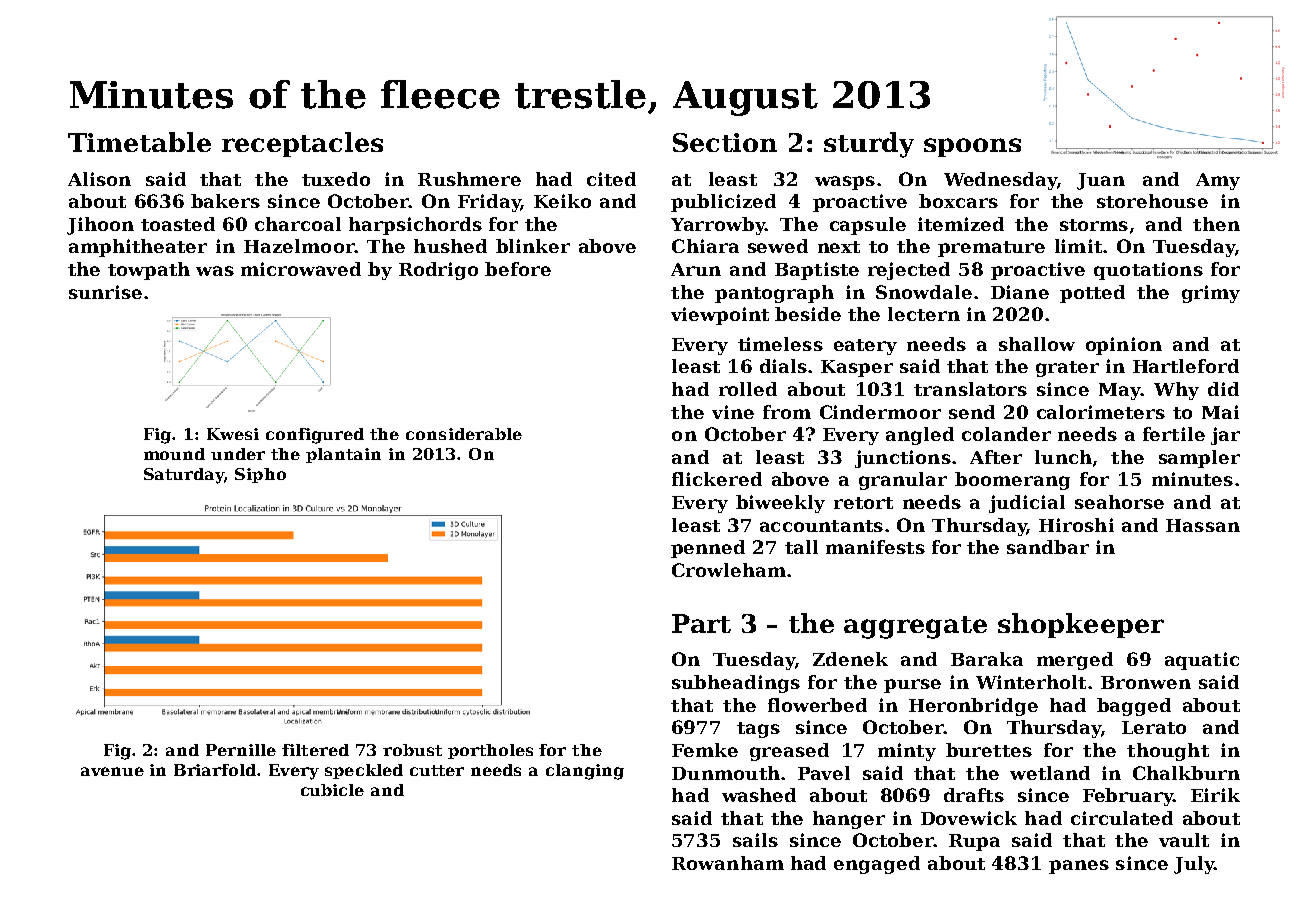 This page has width=1308, height=924. Describe the element at coordinates (1079, 867) in the page. I see `panes` at that location.
